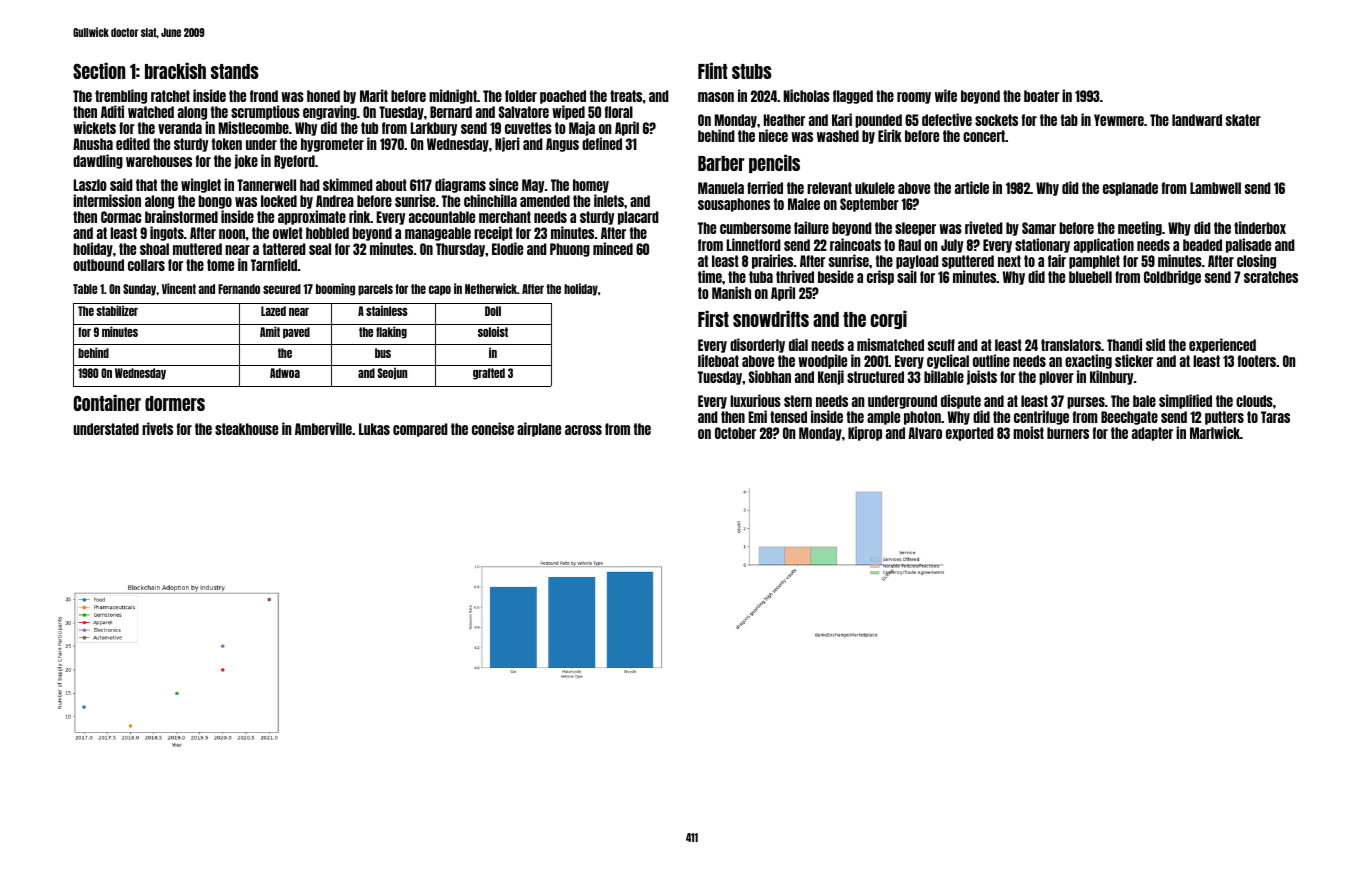 The height and width of the image is (887, 1372). Describe the element at coordinates (235, 71) in the image. I see `stands` at that location.
